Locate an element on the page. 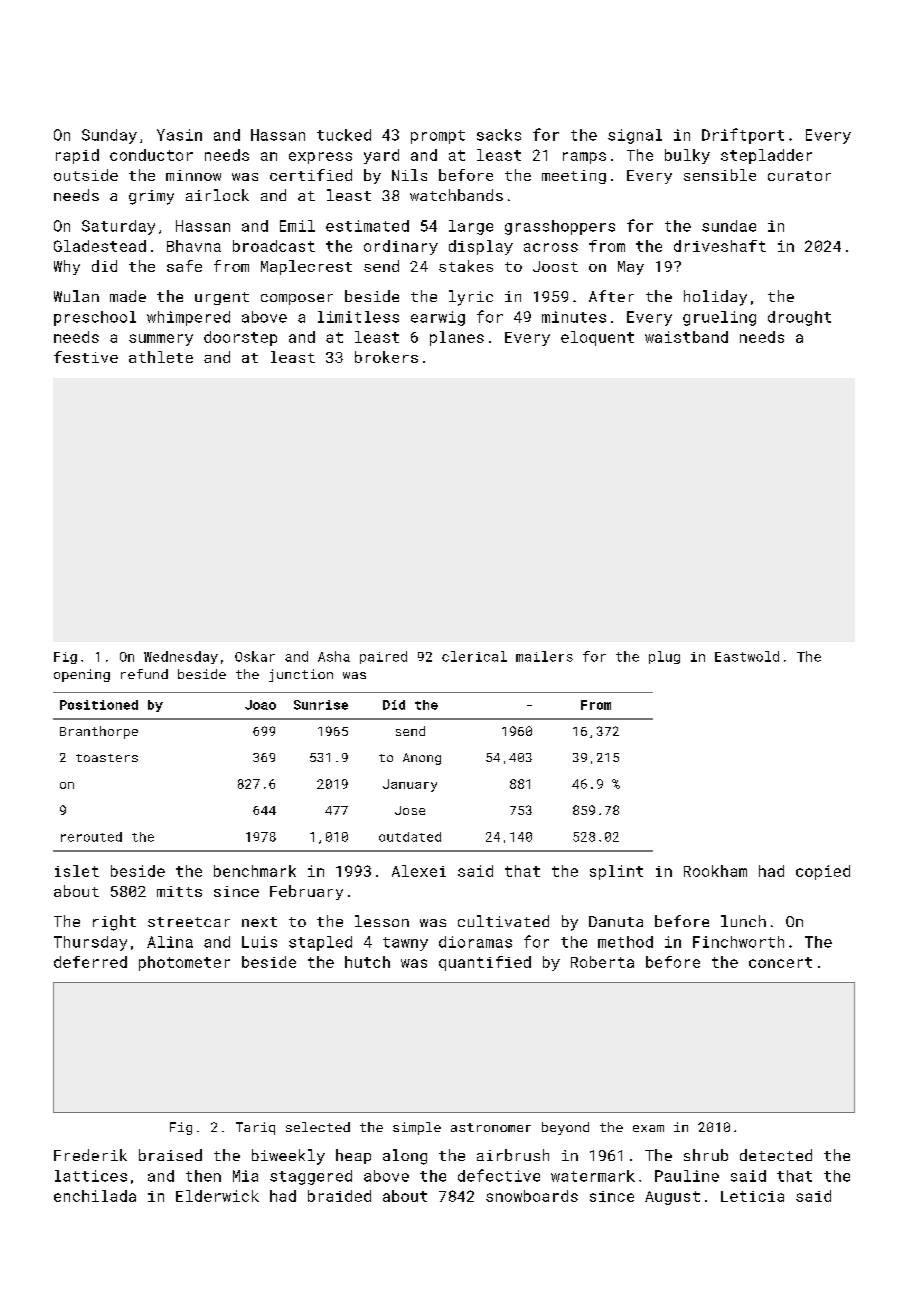 This image has height=1316, width=908. photometer is located at coordinates (184, 963).
